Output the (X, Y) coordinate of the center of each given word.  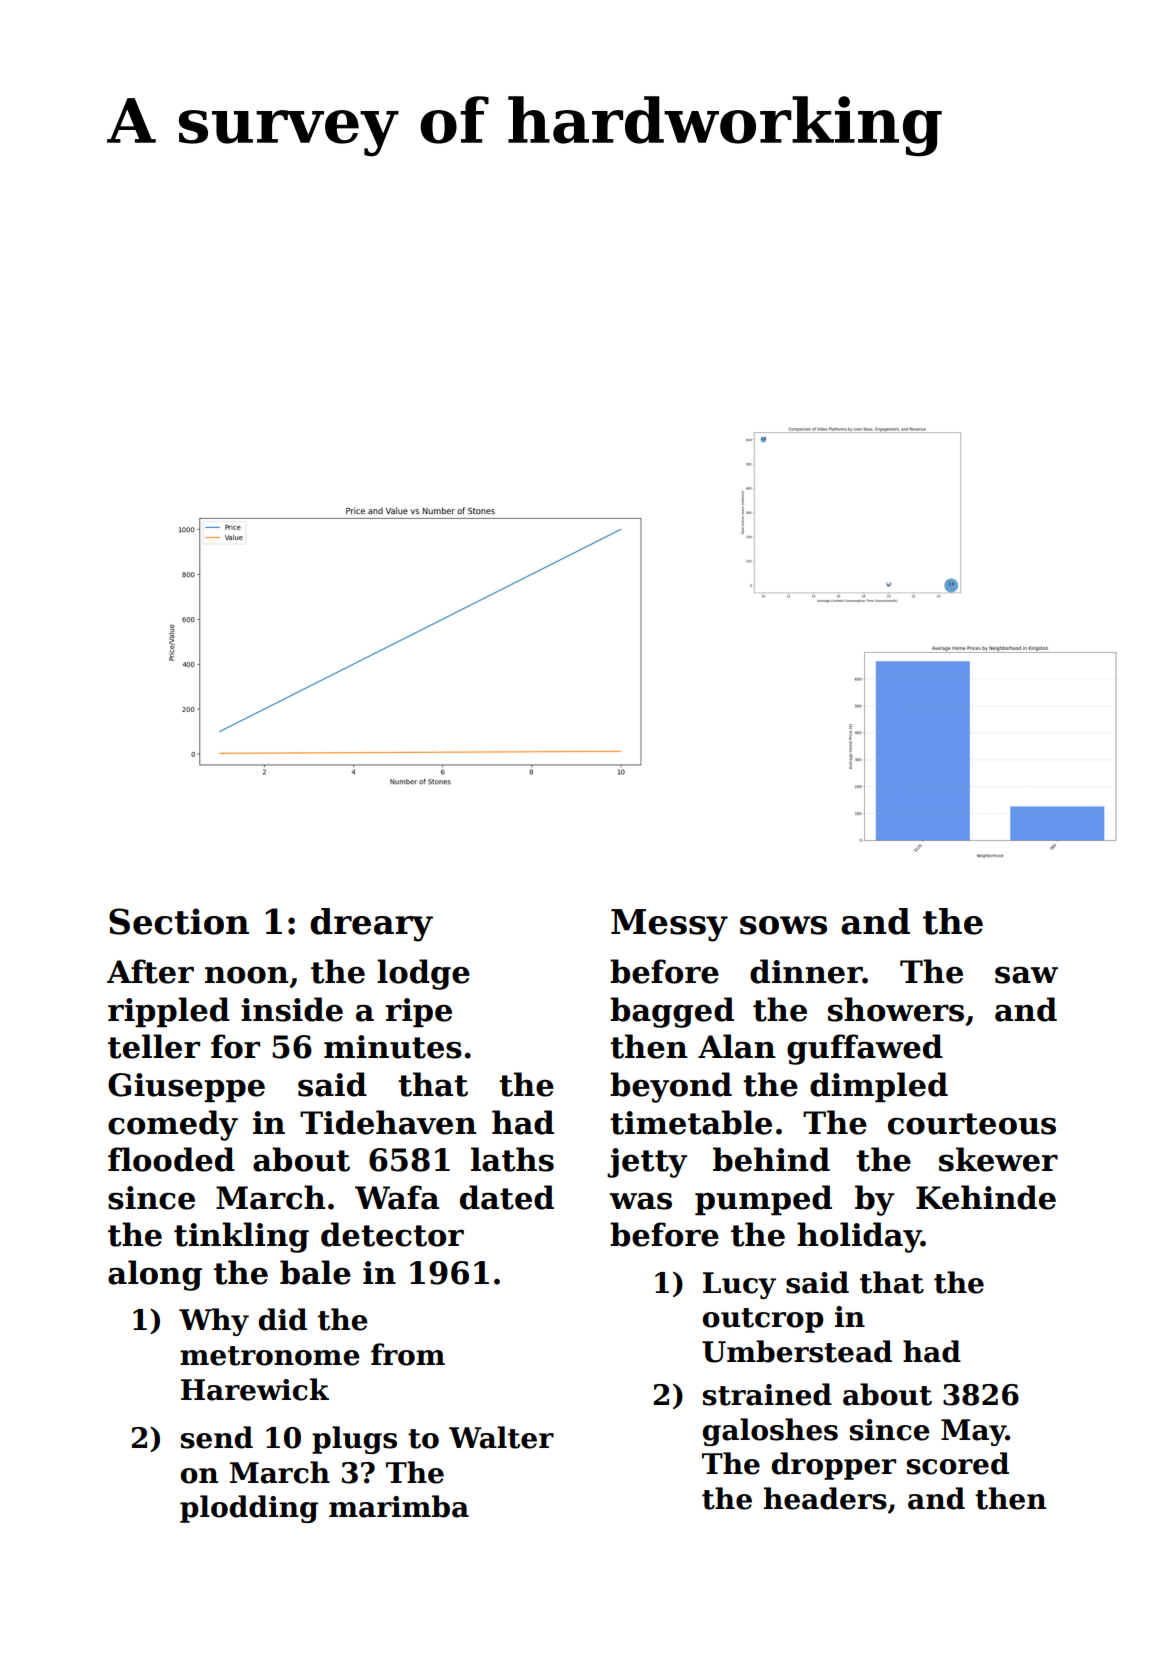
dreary (371, 925)
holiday (859, 1237)
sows (783, 925)
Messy (669, 925)
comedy (173, 1125)
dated (507, 1197)
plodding (249, 1509)
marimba (399, 1506)
